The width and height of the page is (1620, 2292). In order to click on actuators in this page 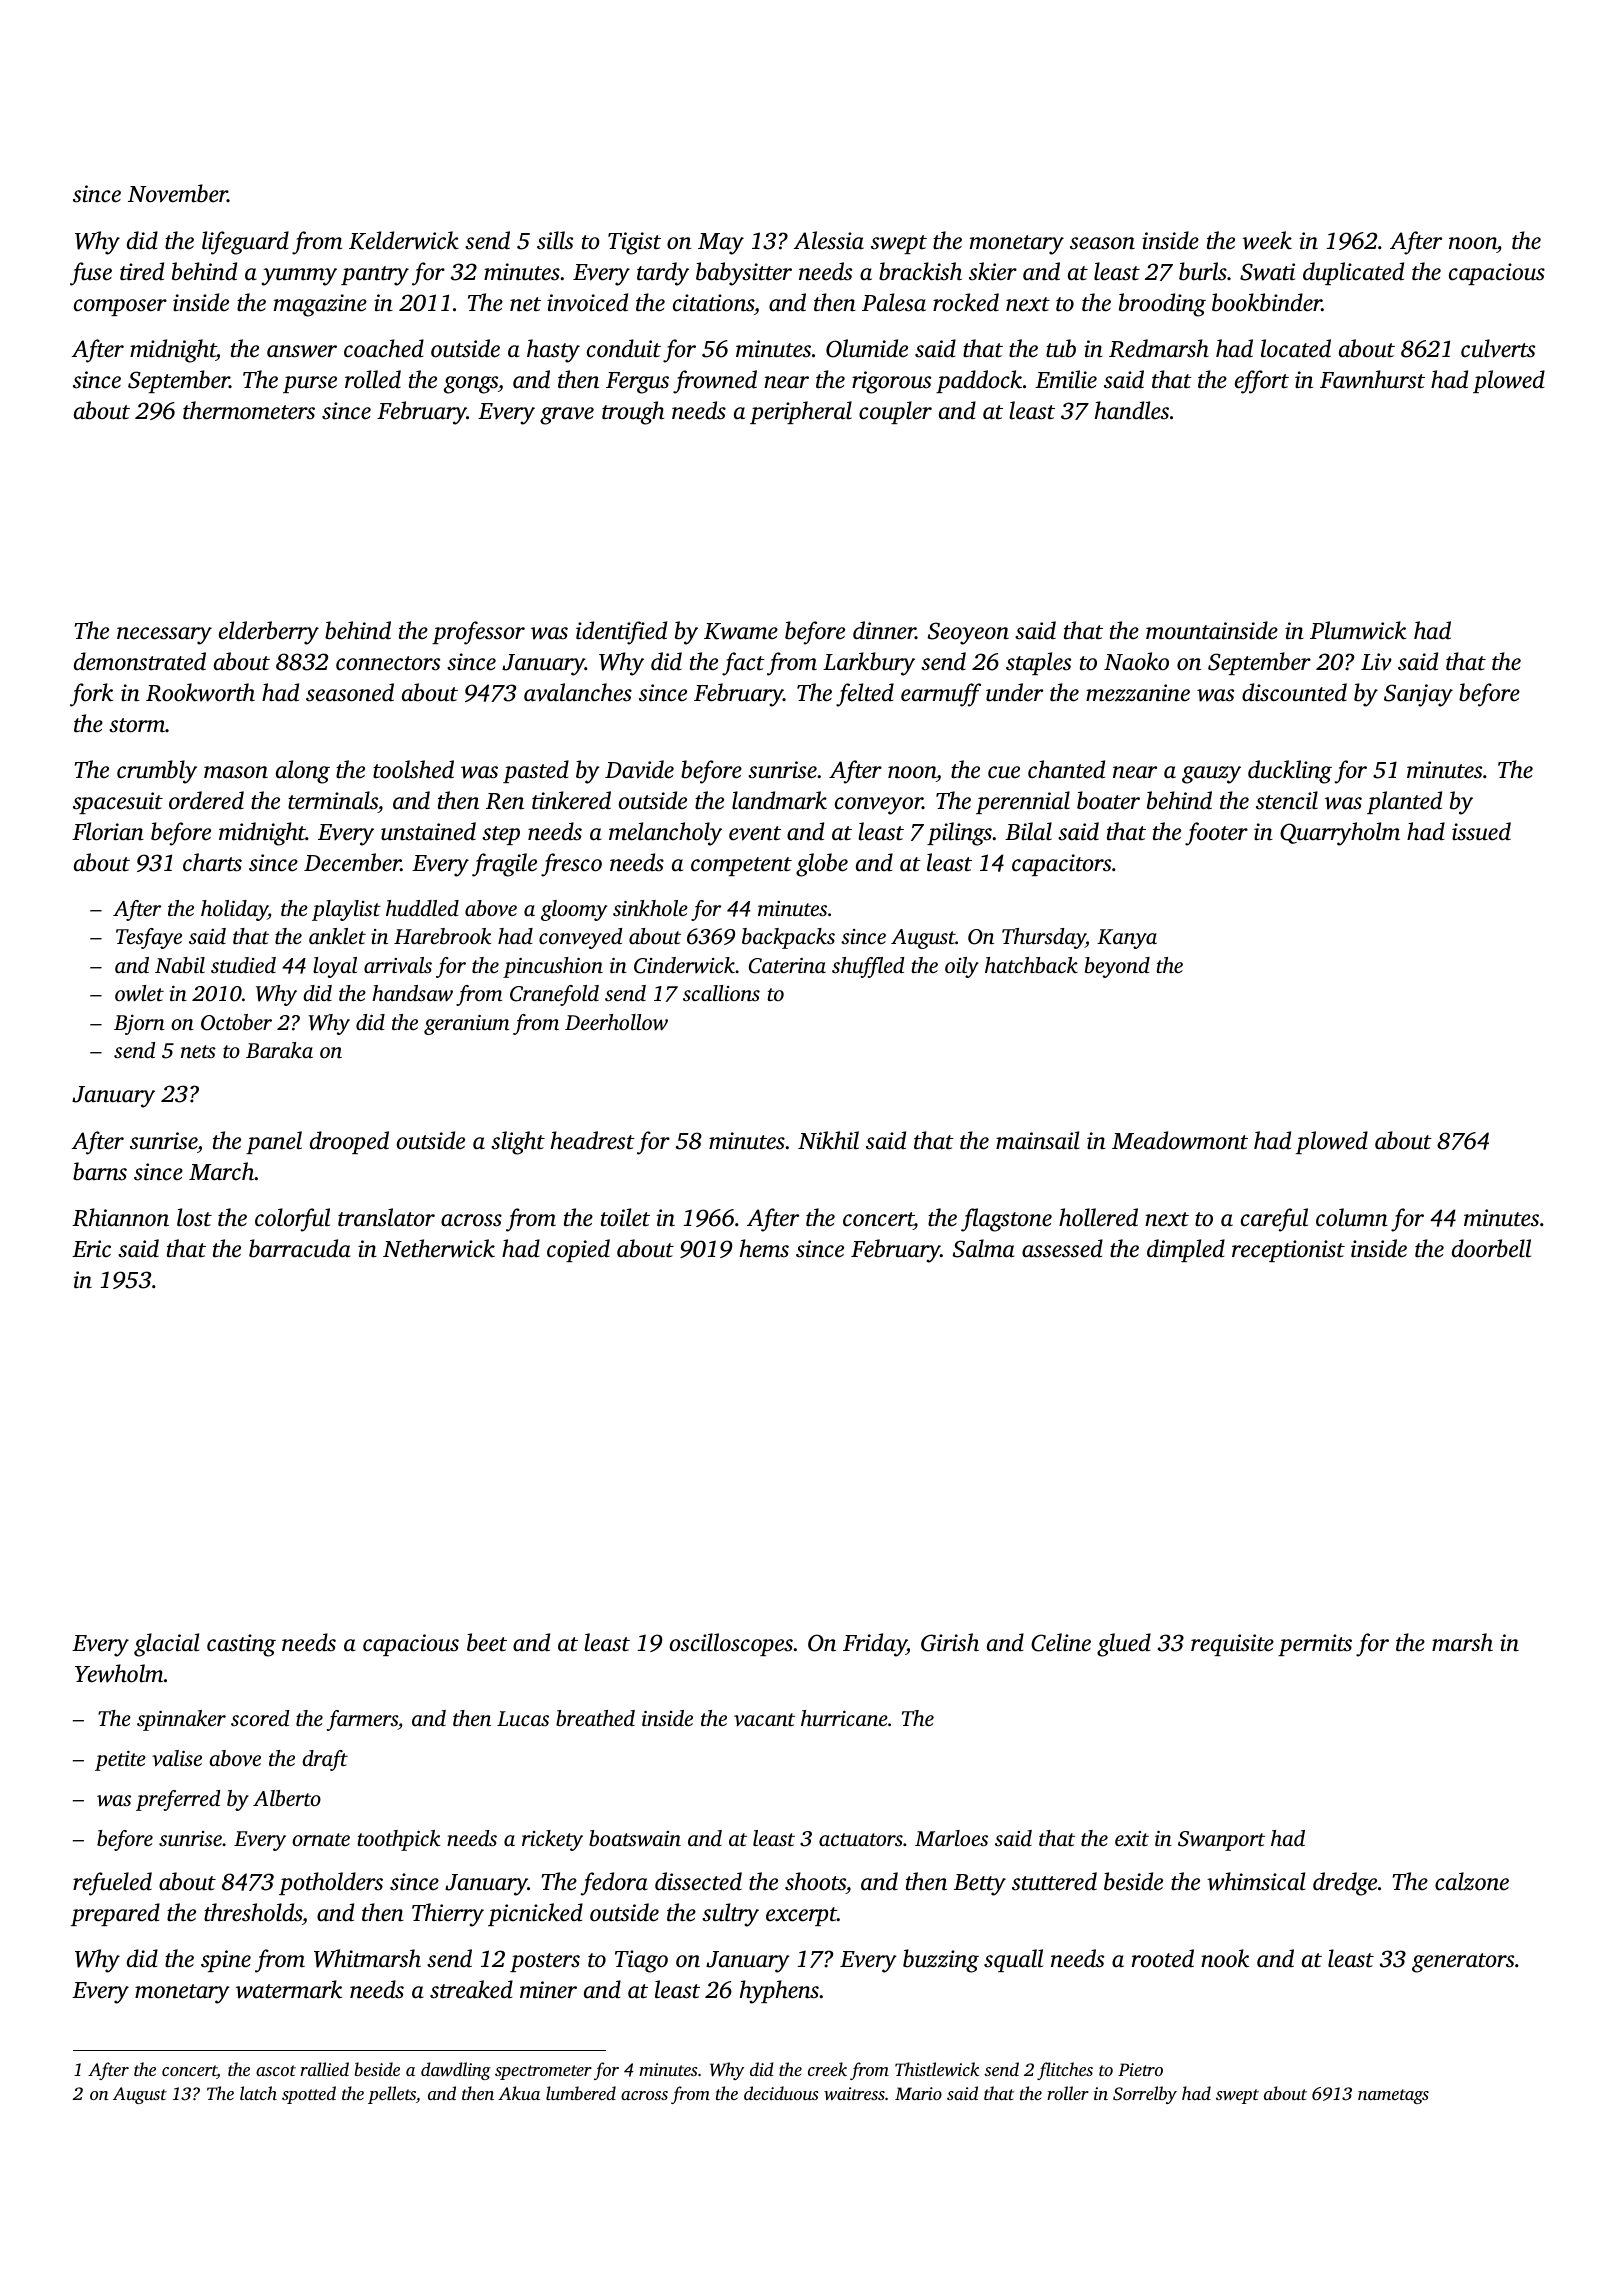, I will do `click(861, 1839)`.
